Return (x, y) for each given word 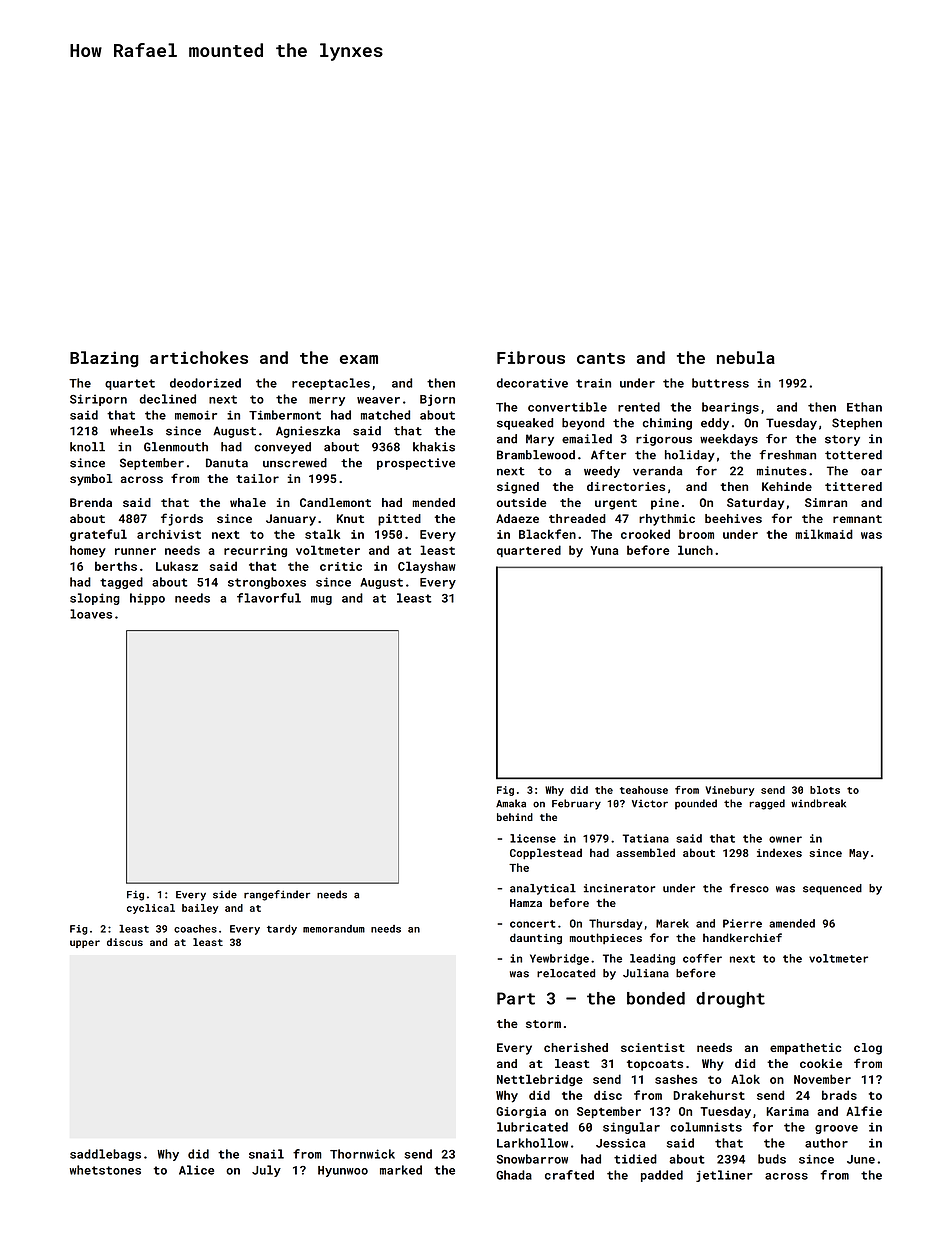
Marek (672, 923)
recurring (255, 552)
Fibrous (531, 357)
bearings (730, 408)
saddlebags (105, 1155)
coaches (195, 929)
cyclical (151, 909)
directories (626, 486)
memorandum (334, 929)
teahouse (644, 790)
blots (825, 790)
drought (730, 1000)
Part (516, 998)
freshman (787, 455)
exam (359, 359)
